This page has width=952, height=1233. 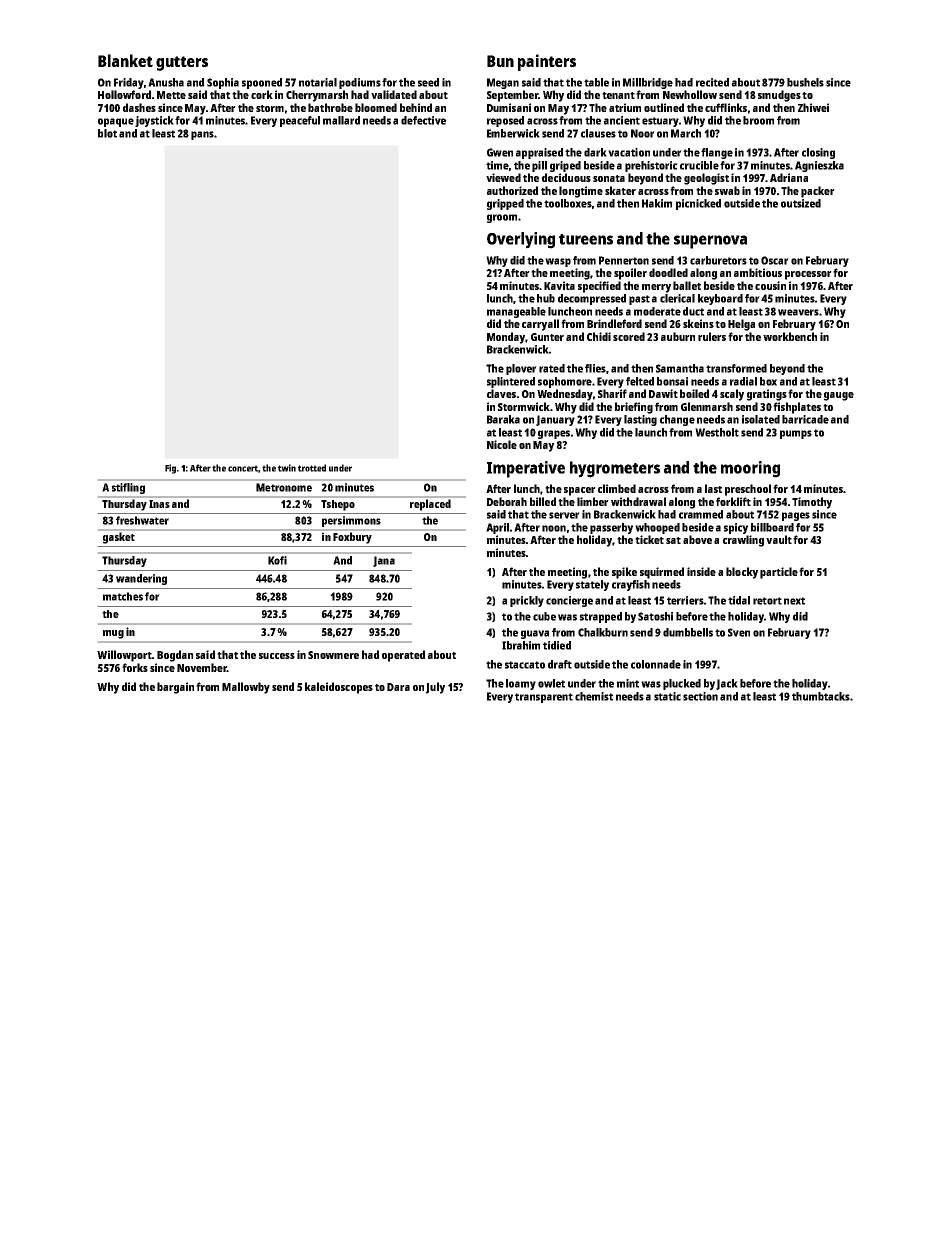 What do you see at coordinates (743, 541) in the page?
I see `crawling` at bounding box center [743, 541].
